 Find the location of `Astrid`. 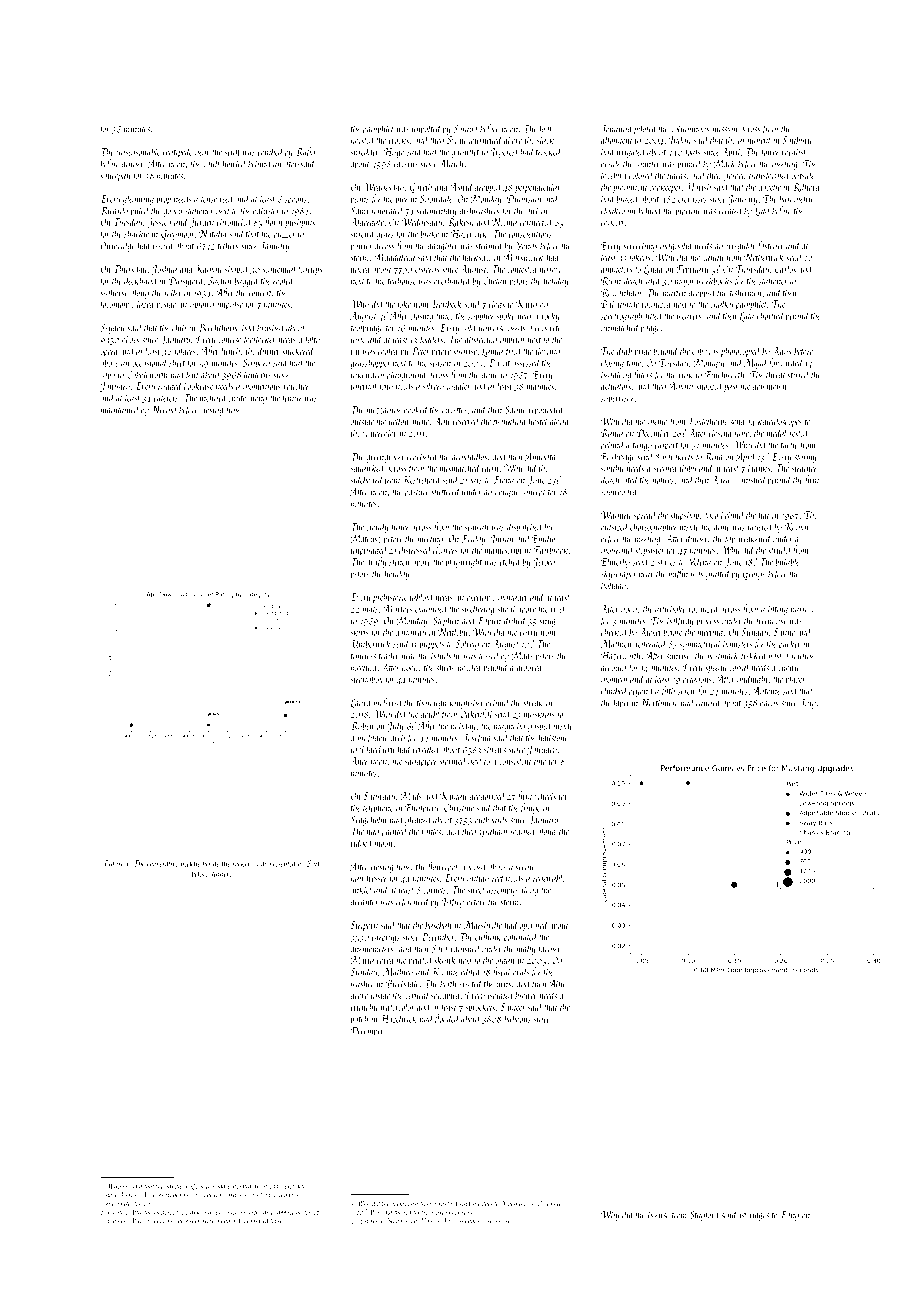

Astrid is located at coordinates (462, 186).
